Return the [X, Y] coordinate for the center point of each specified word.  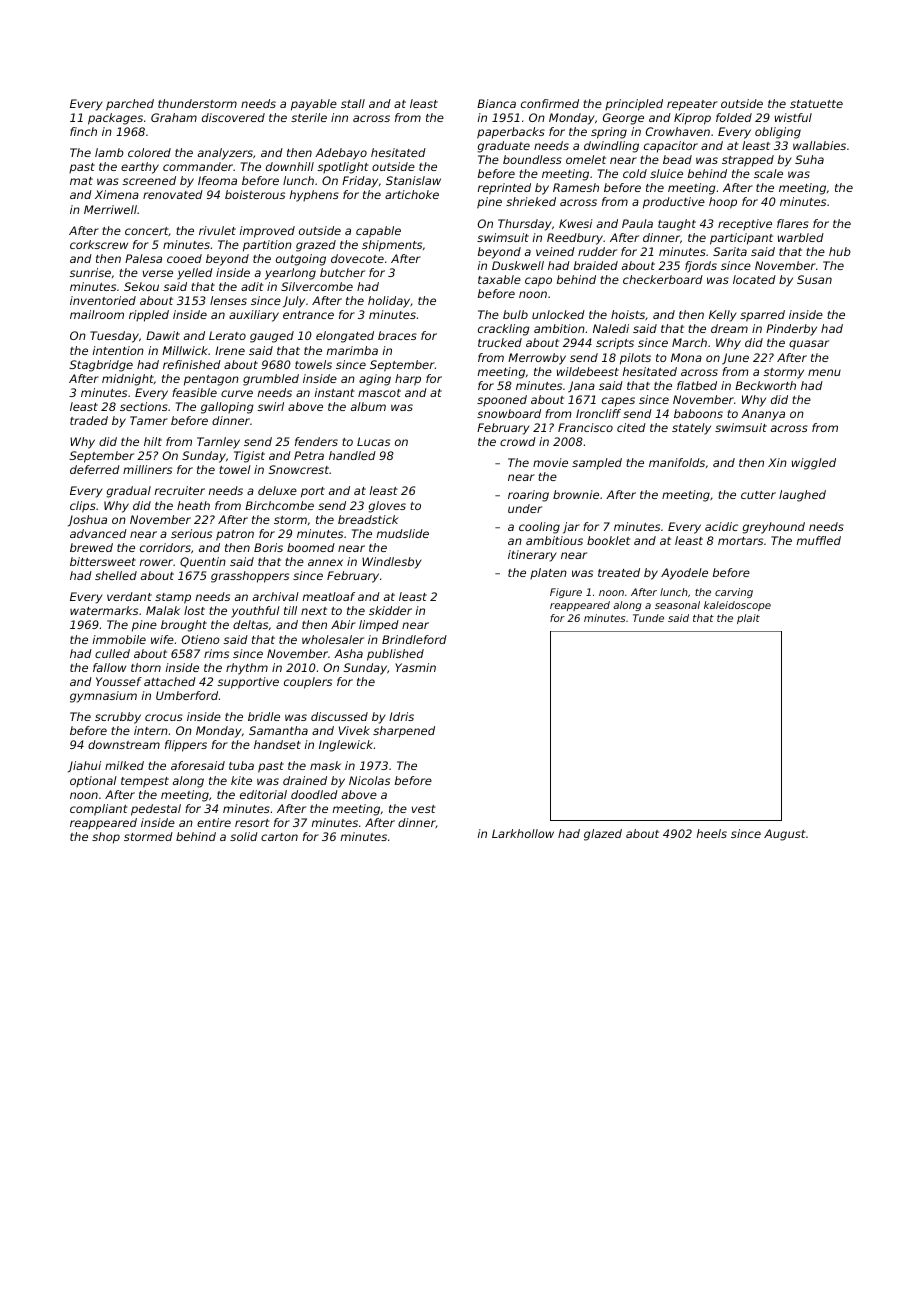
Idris [401, 716]
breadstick [368, 519]
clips [83, 507]
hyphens [314, 196]
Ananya [763, 415]
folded [734, 117]
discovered [233, 117]
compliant [99, 810]
